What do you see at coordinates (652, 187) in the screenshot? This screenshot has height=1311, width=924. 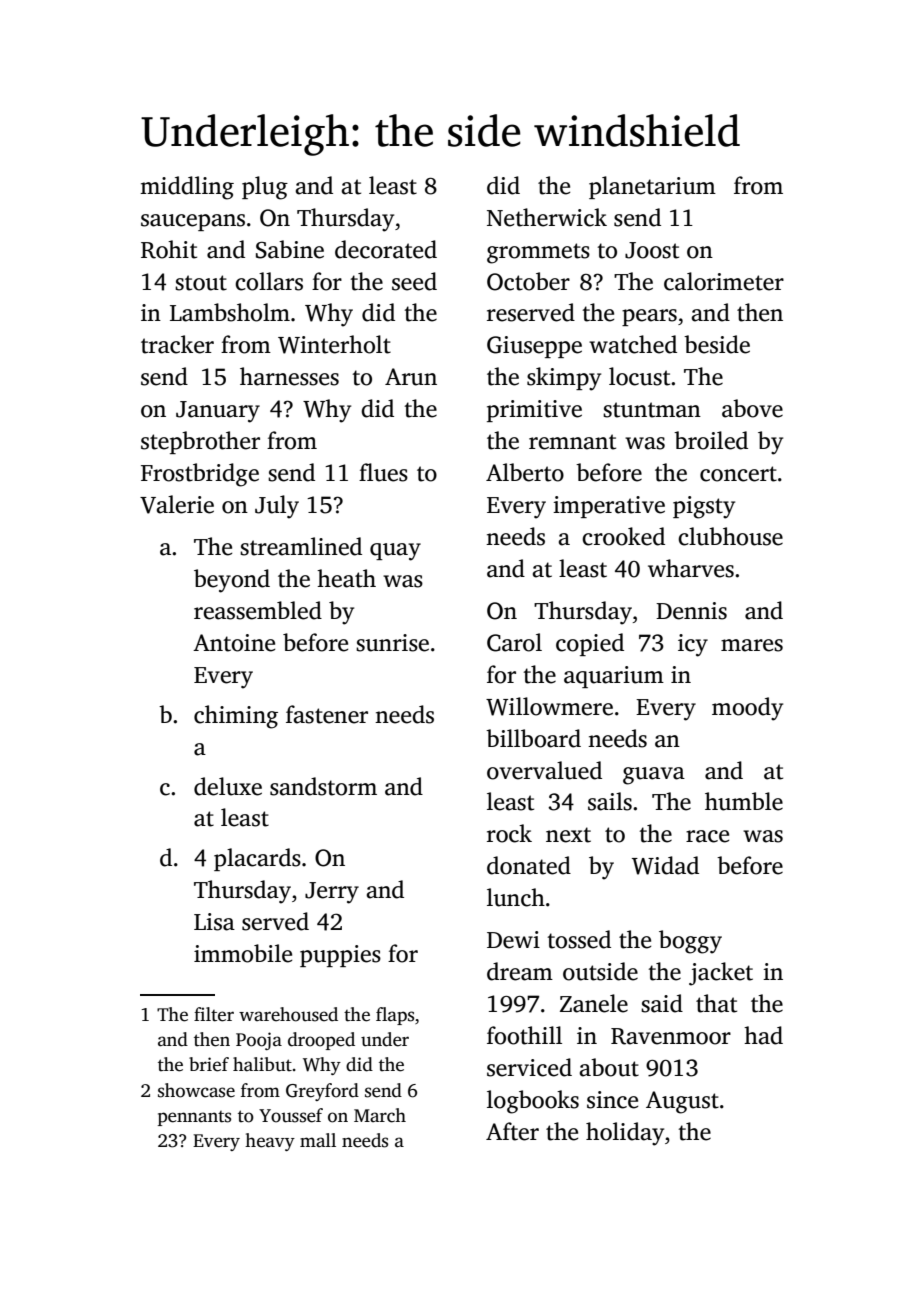 I see `planetarium` at bounding box center [652, 187].
